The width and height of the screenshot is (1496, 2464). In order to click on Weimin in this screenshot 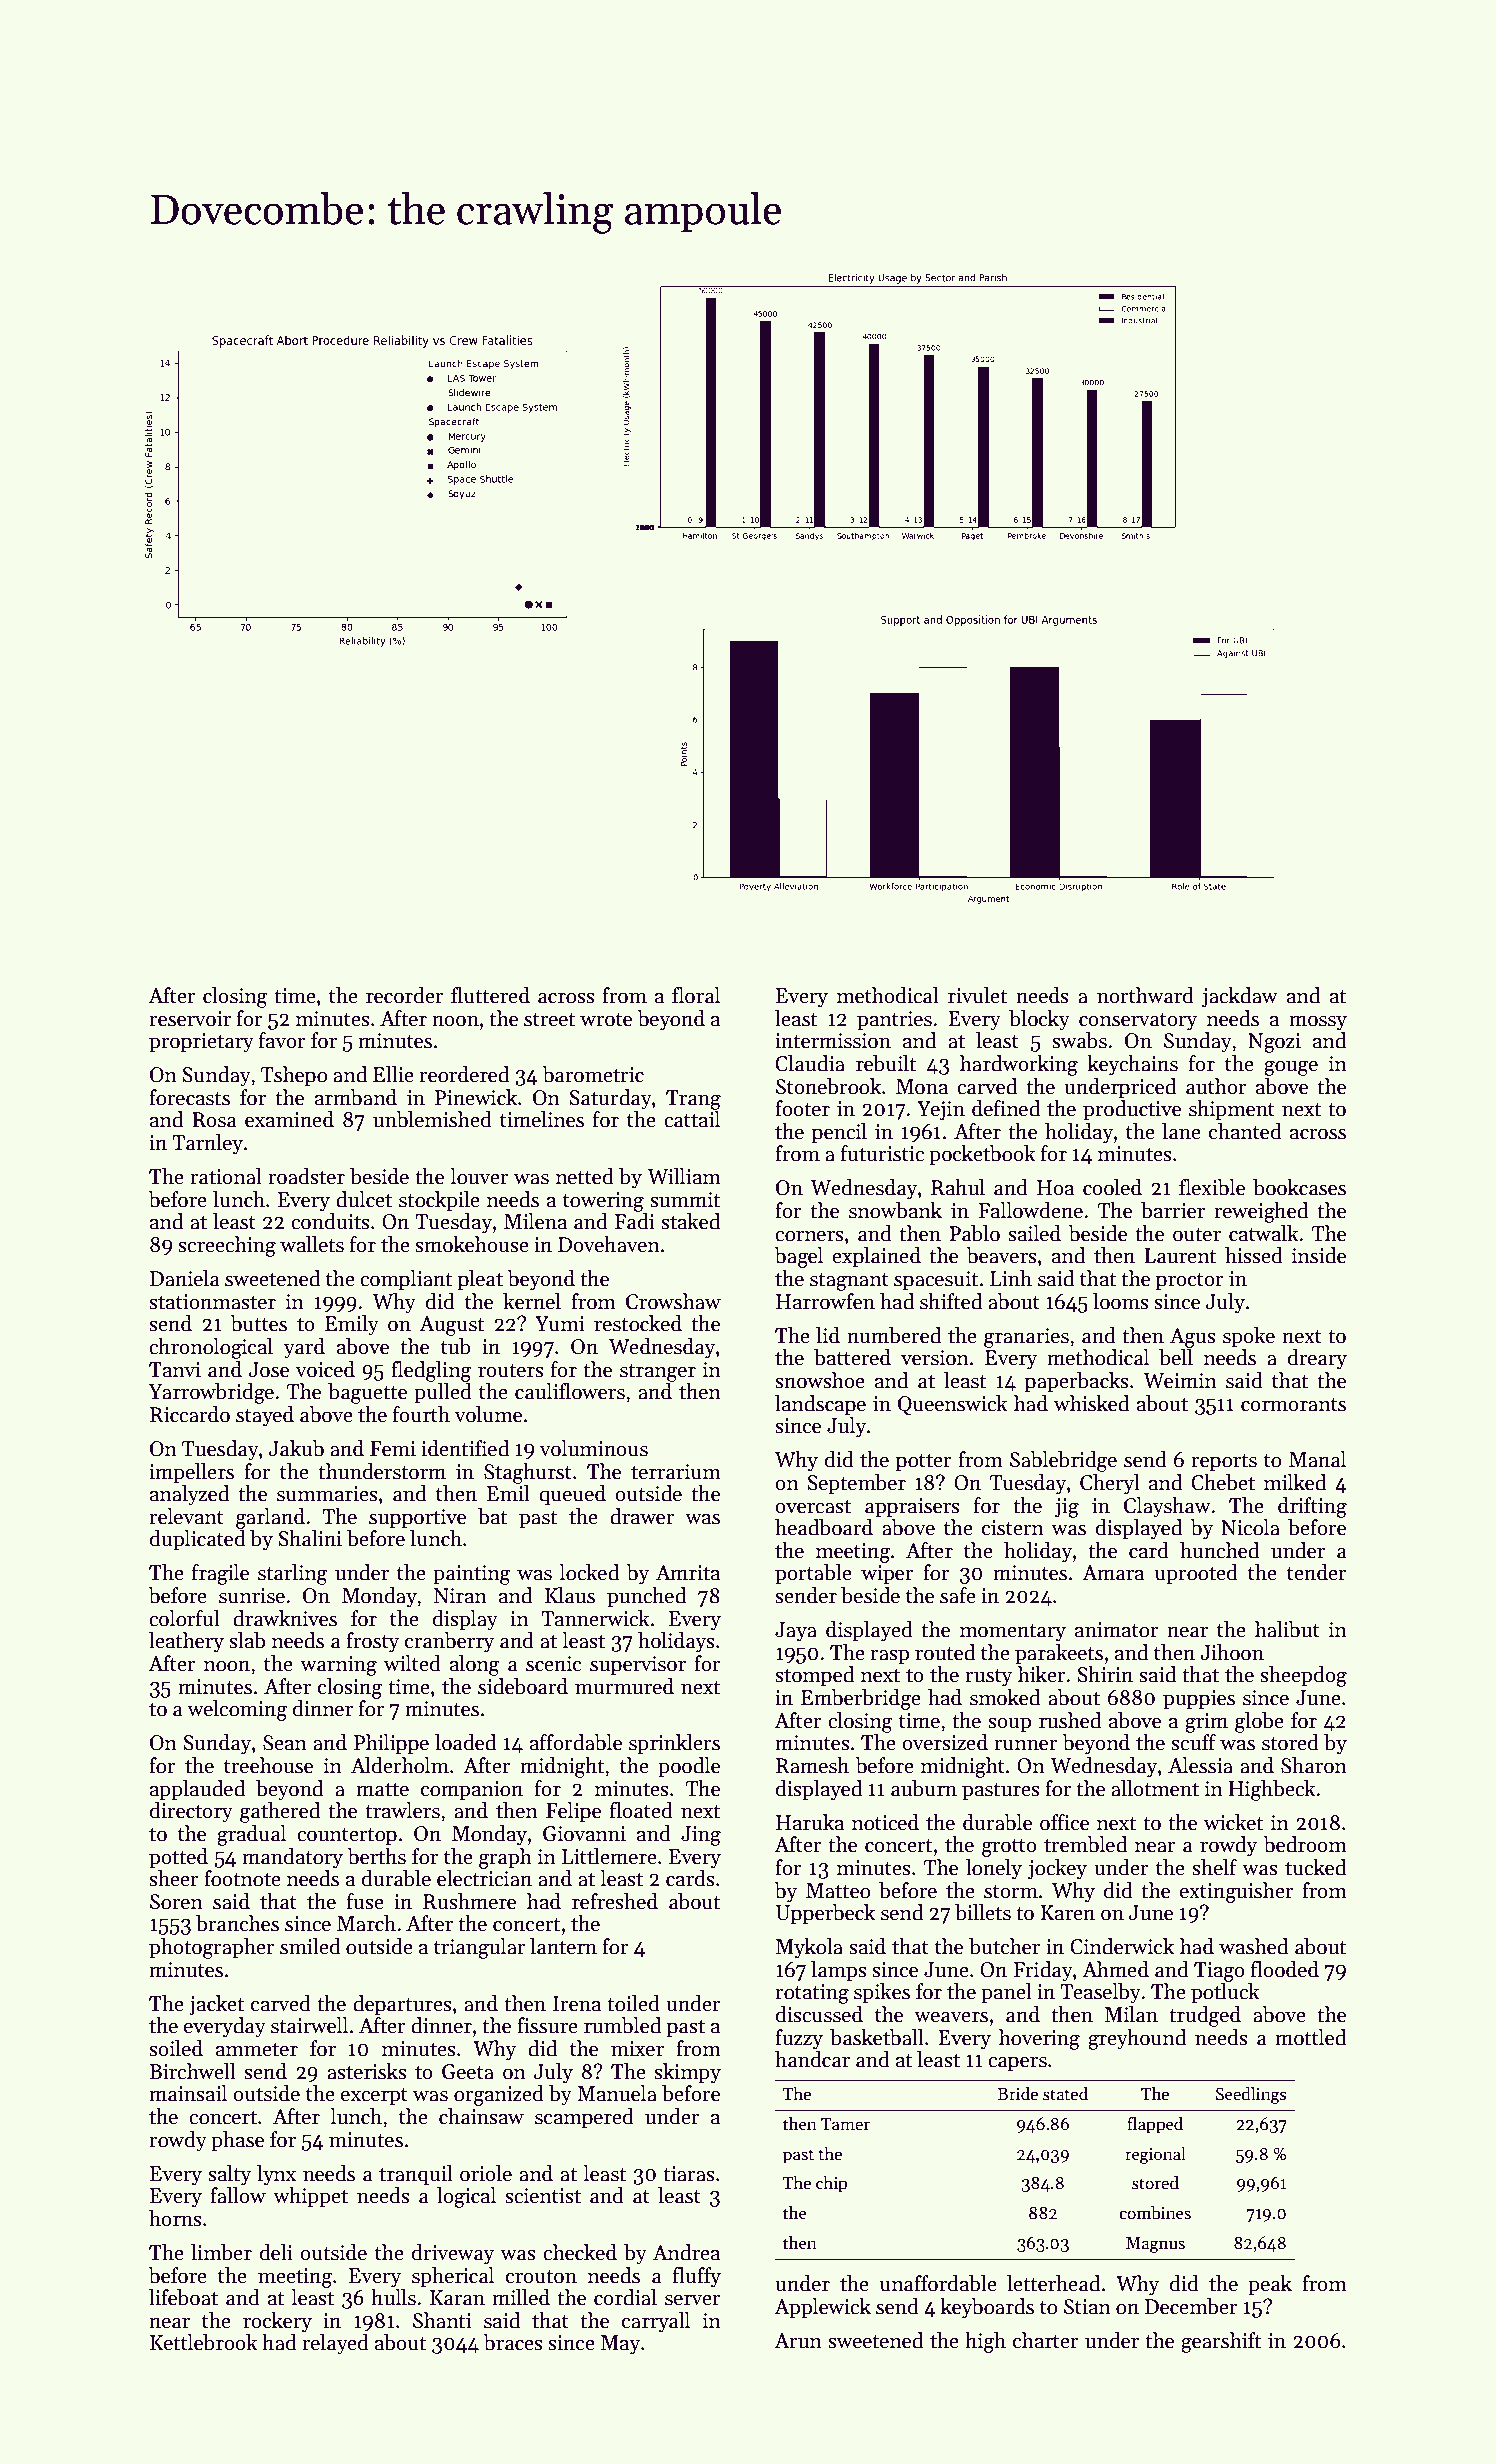, I will do `click(1180, 1381)`.
